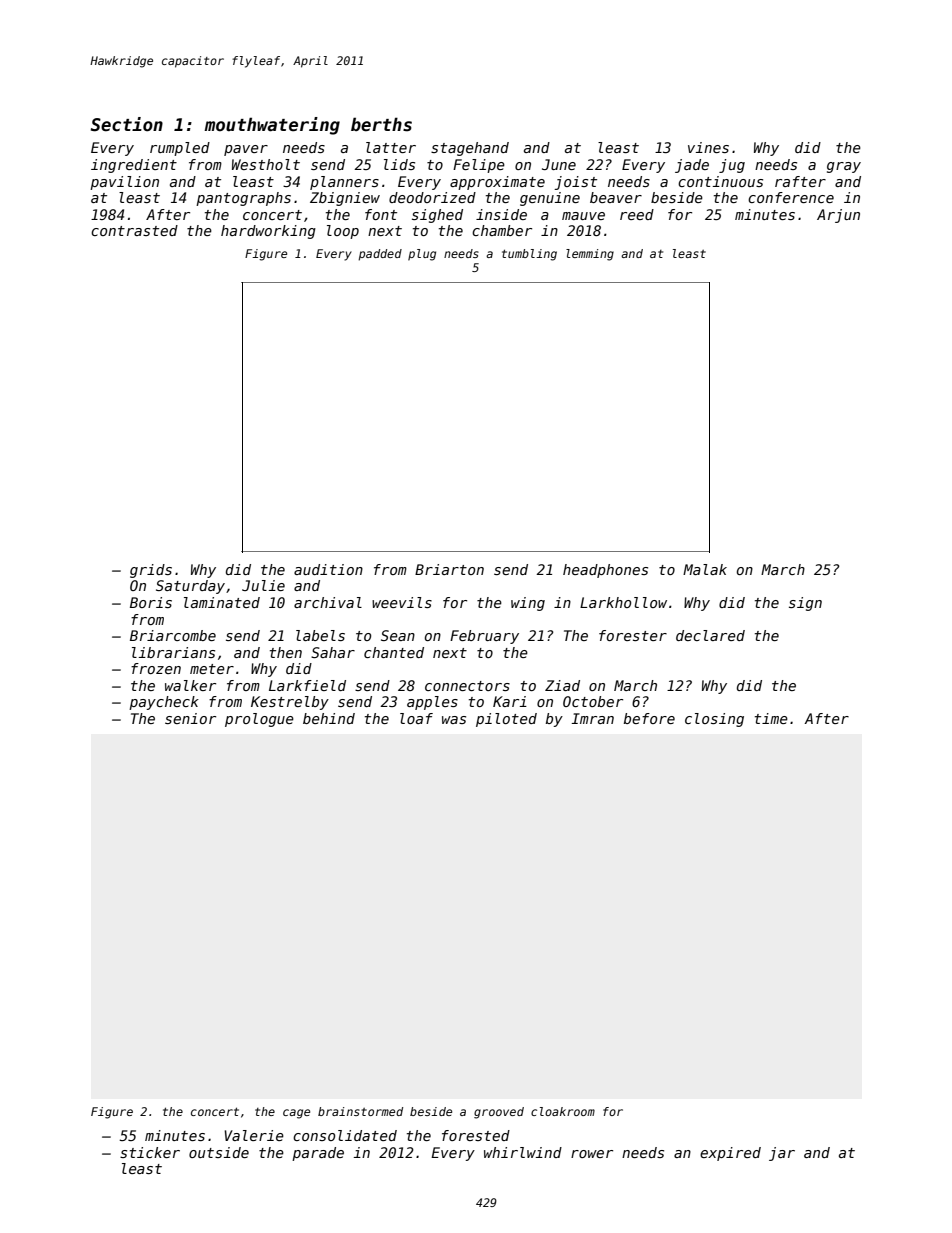  I want to click on contrasted, so click(134, 230).
